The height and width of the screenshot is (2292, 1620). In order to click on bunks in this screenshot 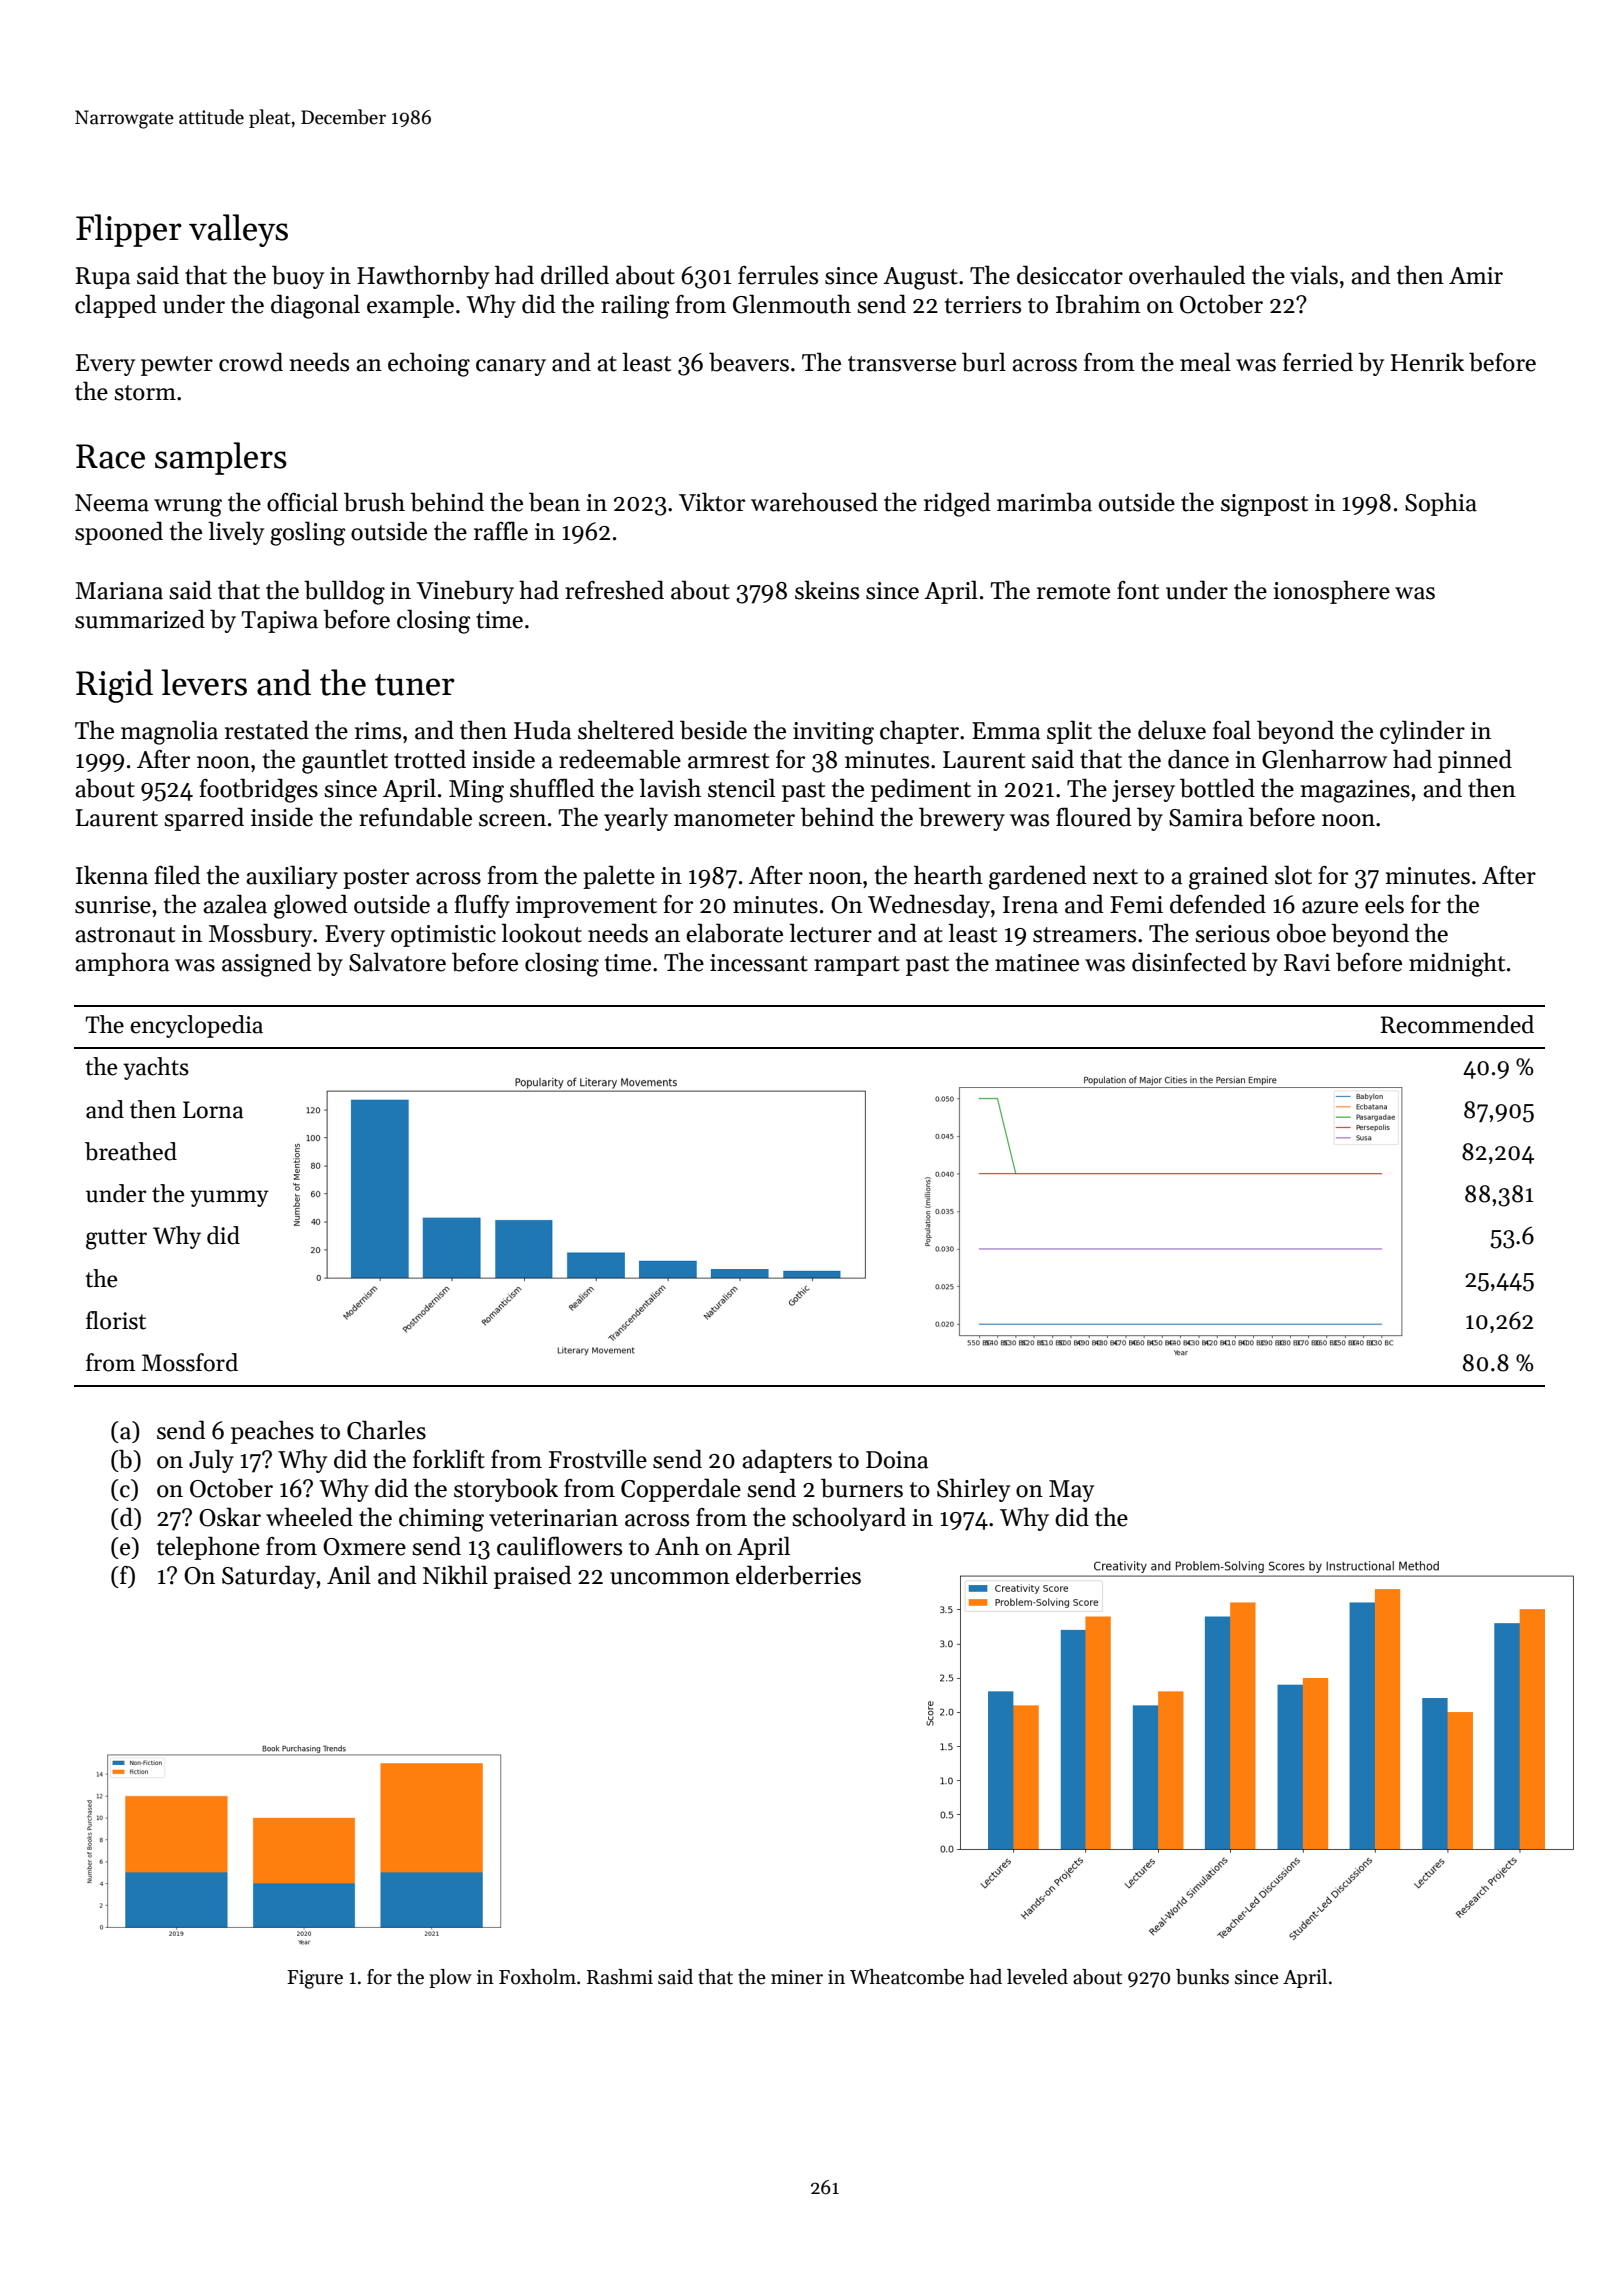, I will do `click(1202, 1977)`.
